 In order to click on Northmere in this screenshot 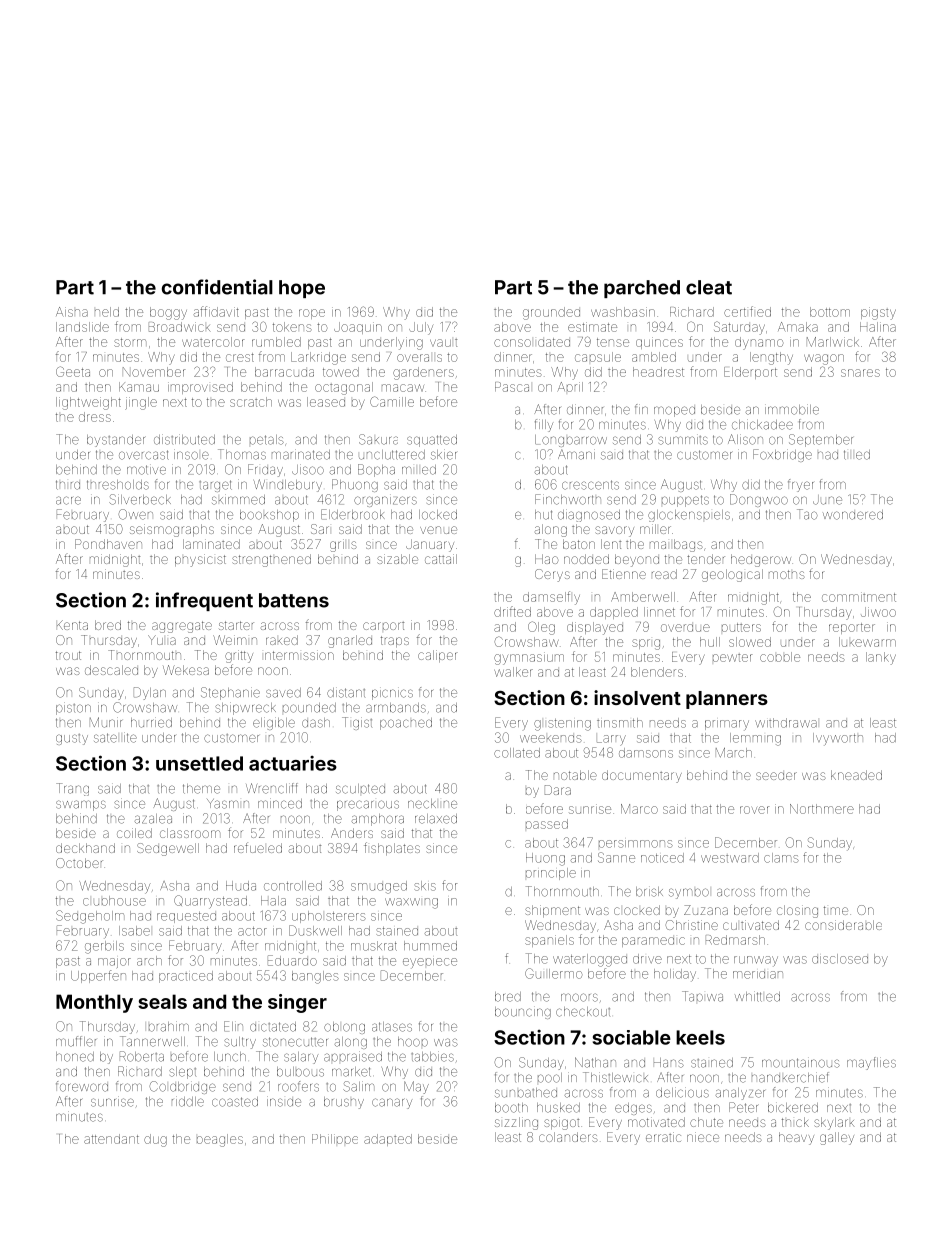, I will do `click(822, 809)`.
